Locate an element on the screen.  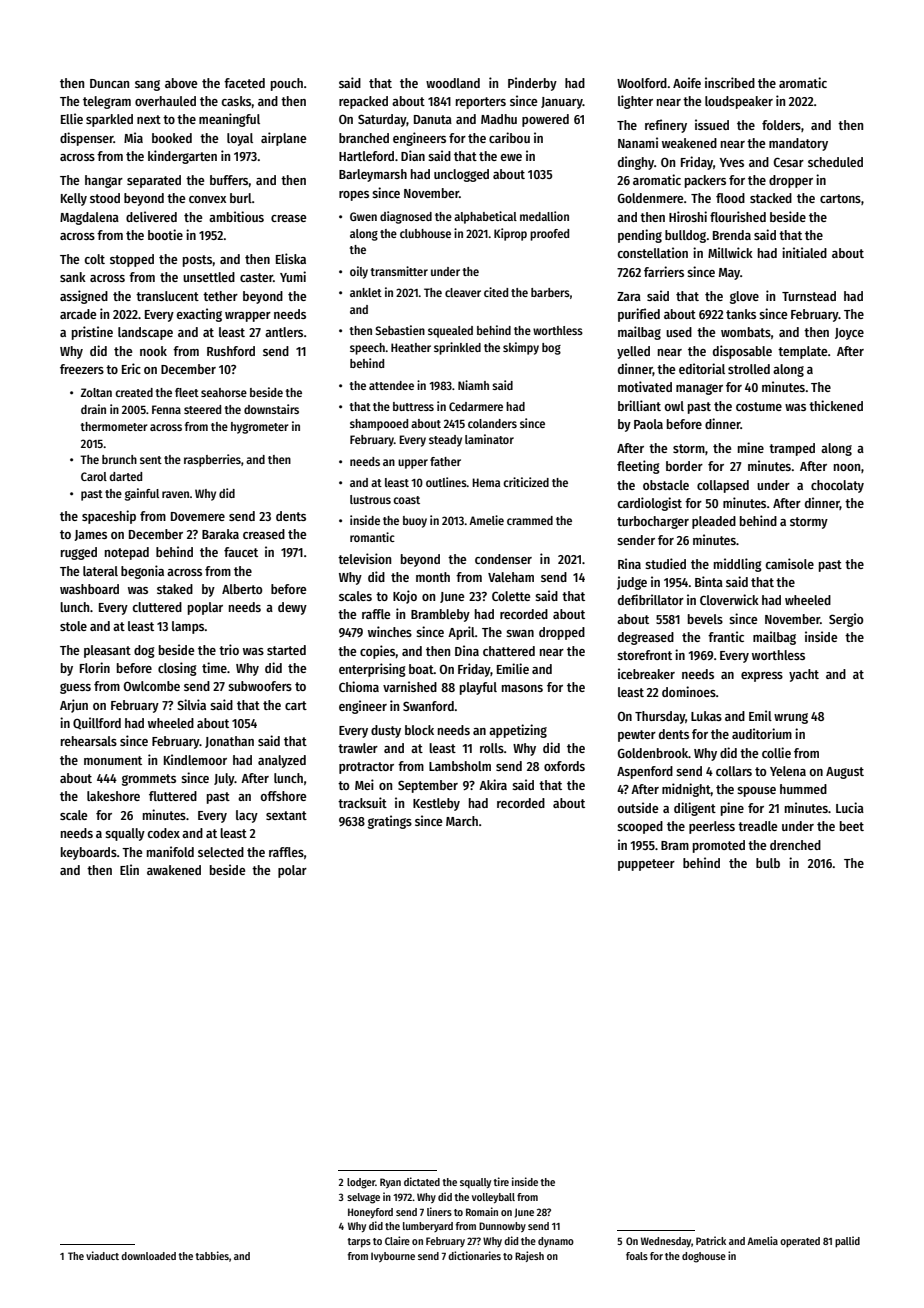
bog is located at coordinates (551, 349).
